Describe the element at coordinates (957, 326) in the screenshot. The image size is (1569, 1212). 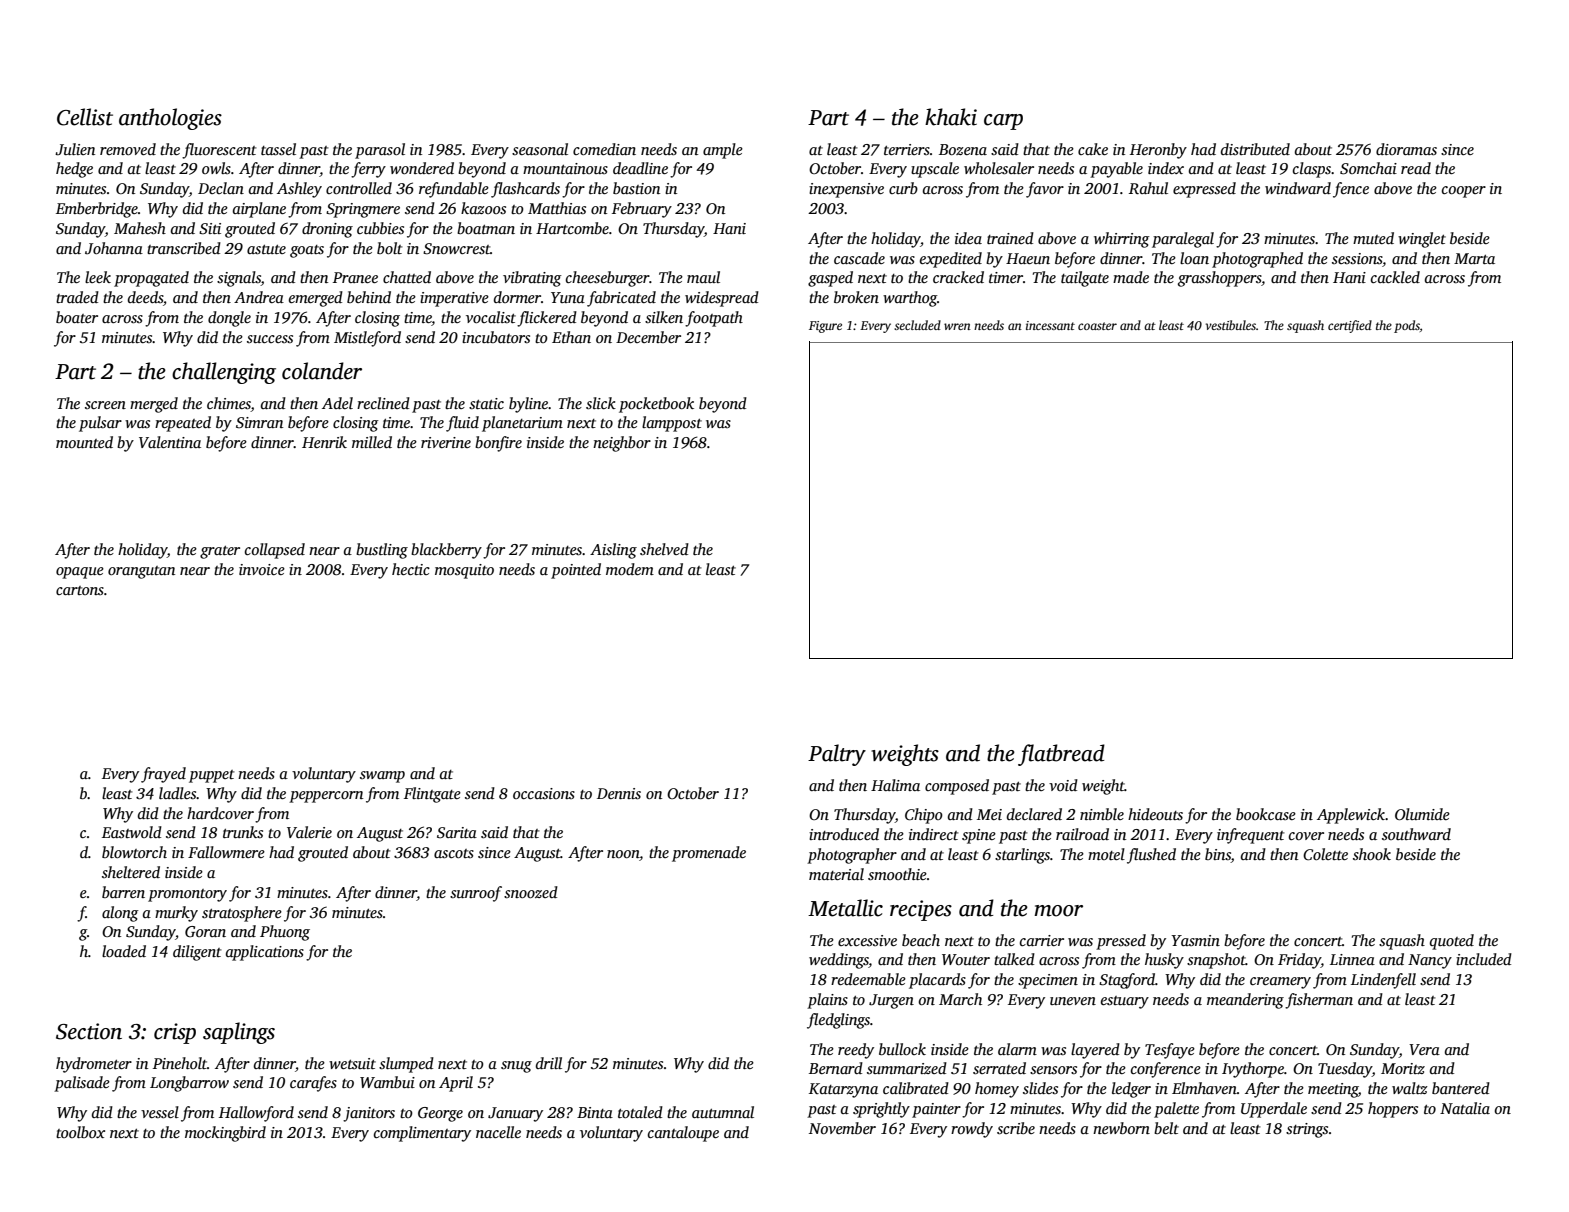
I see `wren` at that location.
